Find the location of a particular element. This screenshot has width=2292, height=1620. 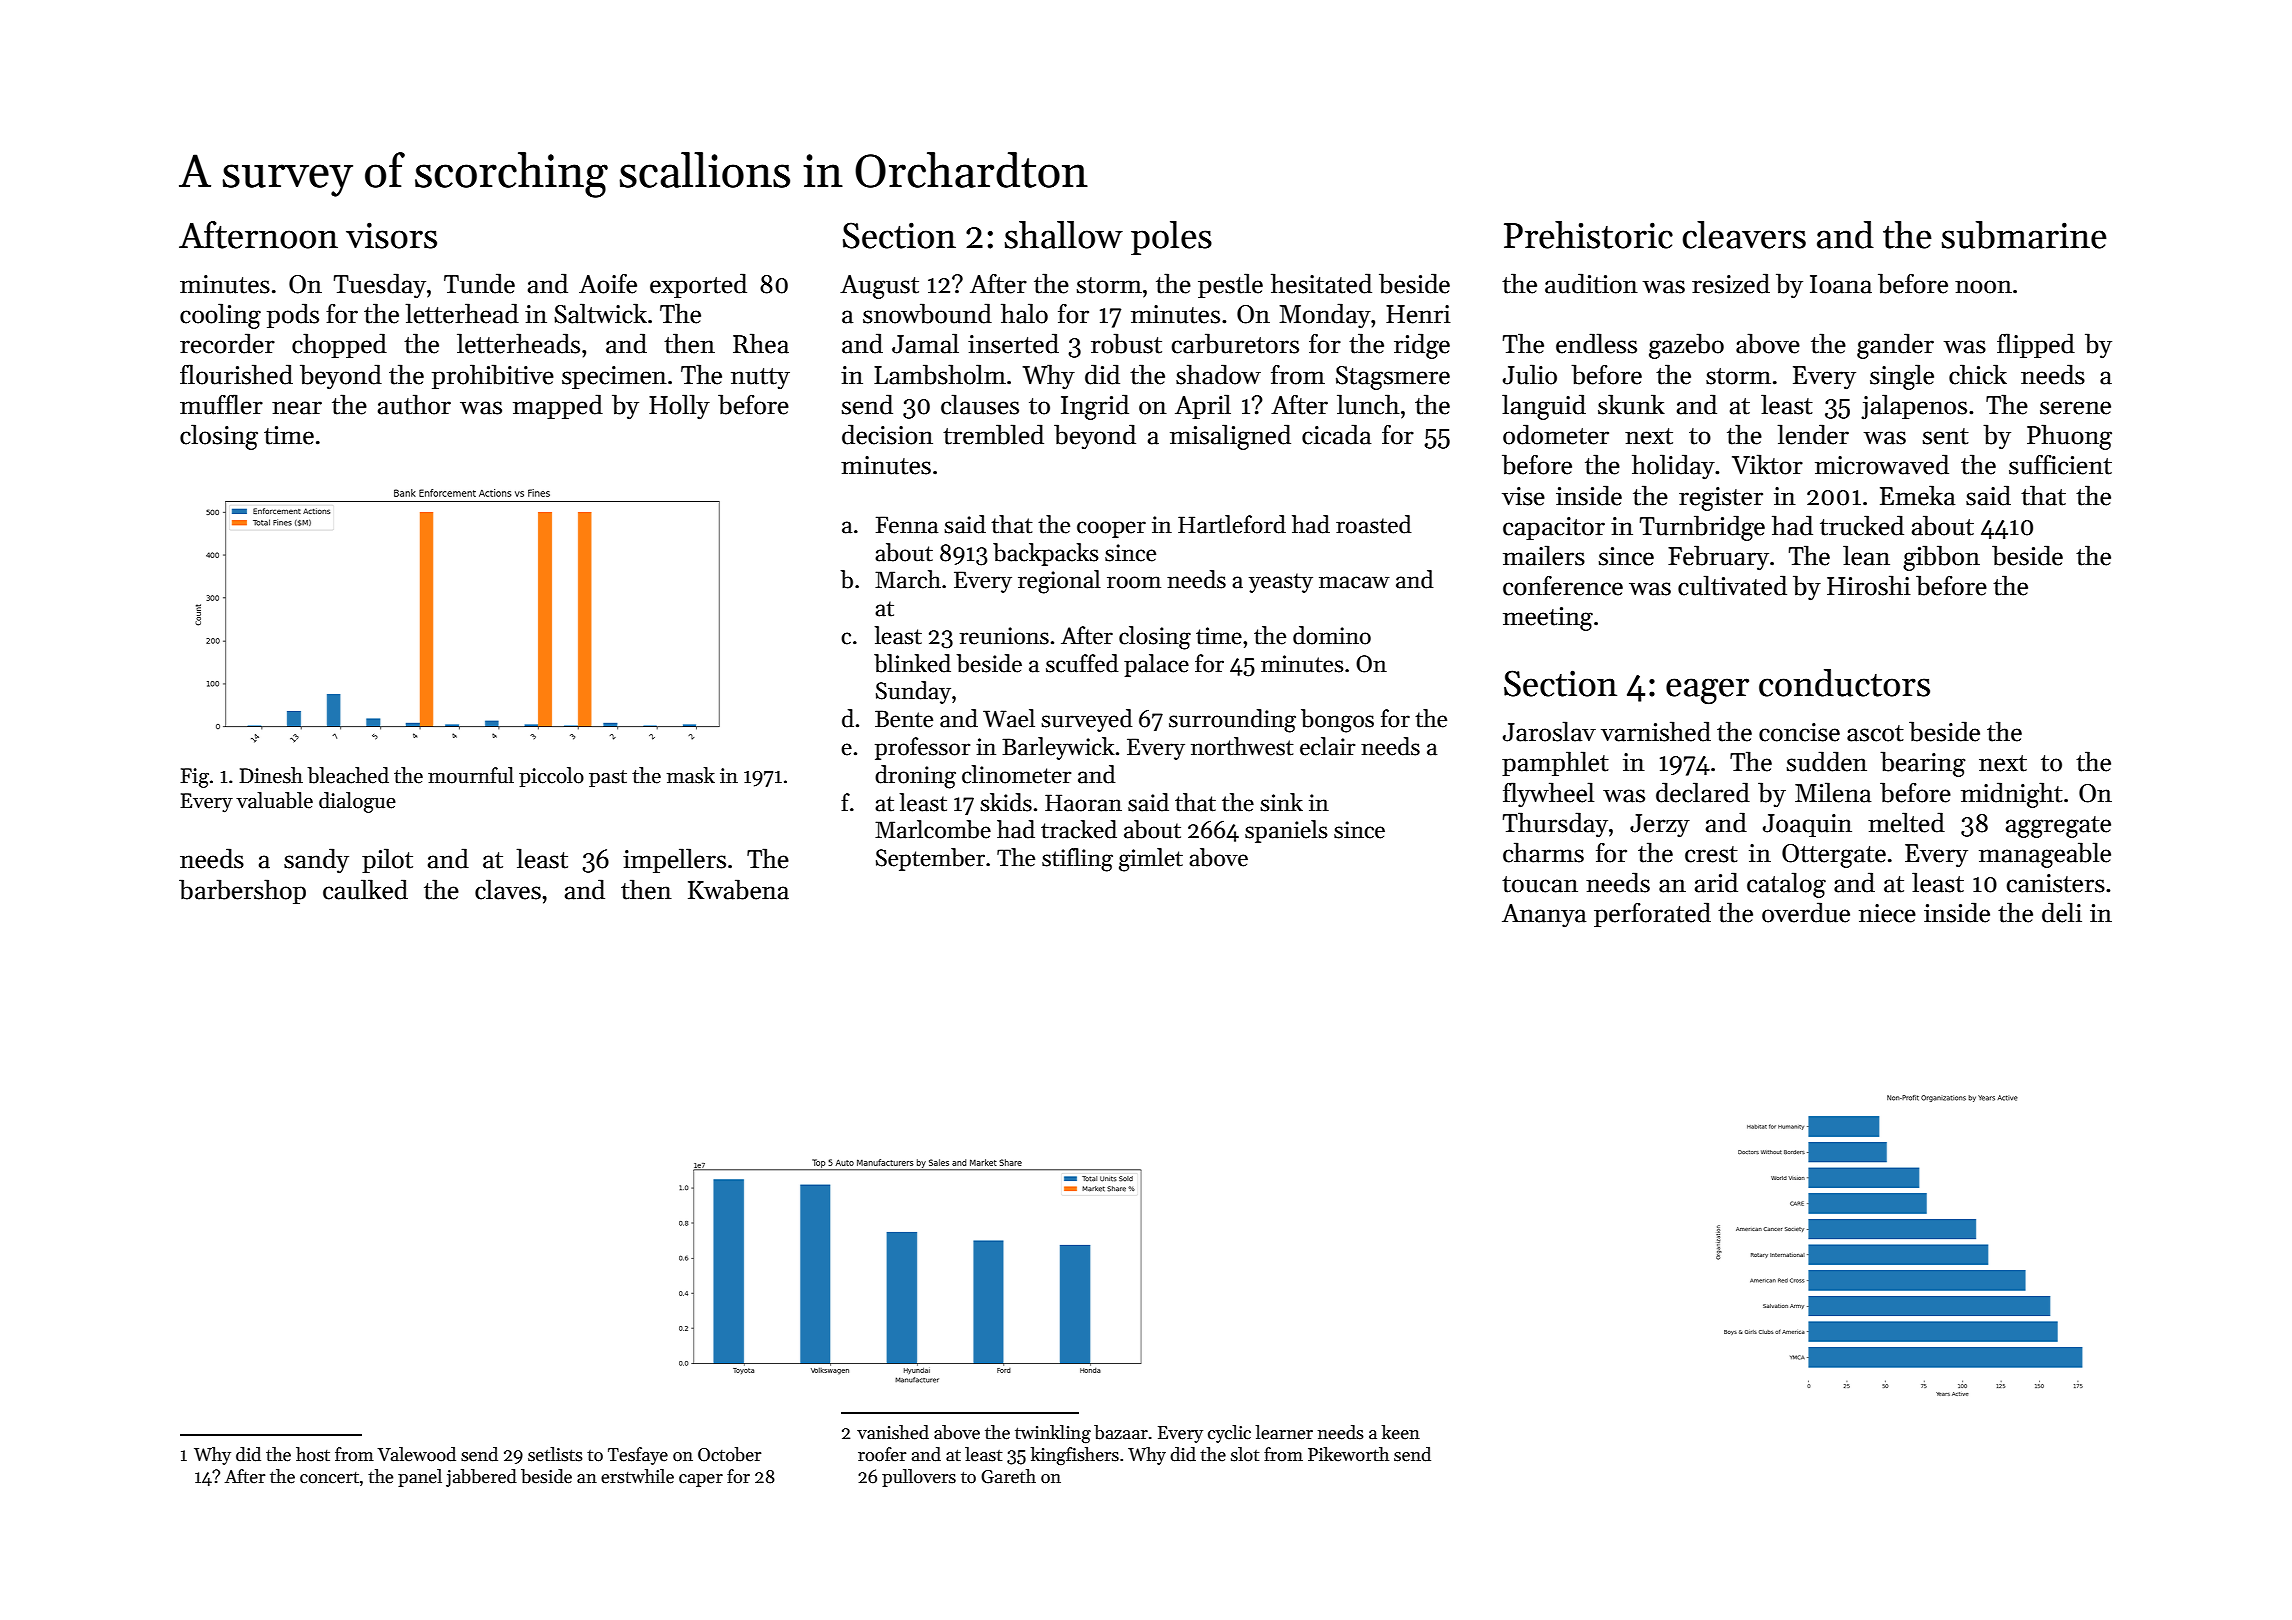

Emeka is located at coordinates (1917, 495).
